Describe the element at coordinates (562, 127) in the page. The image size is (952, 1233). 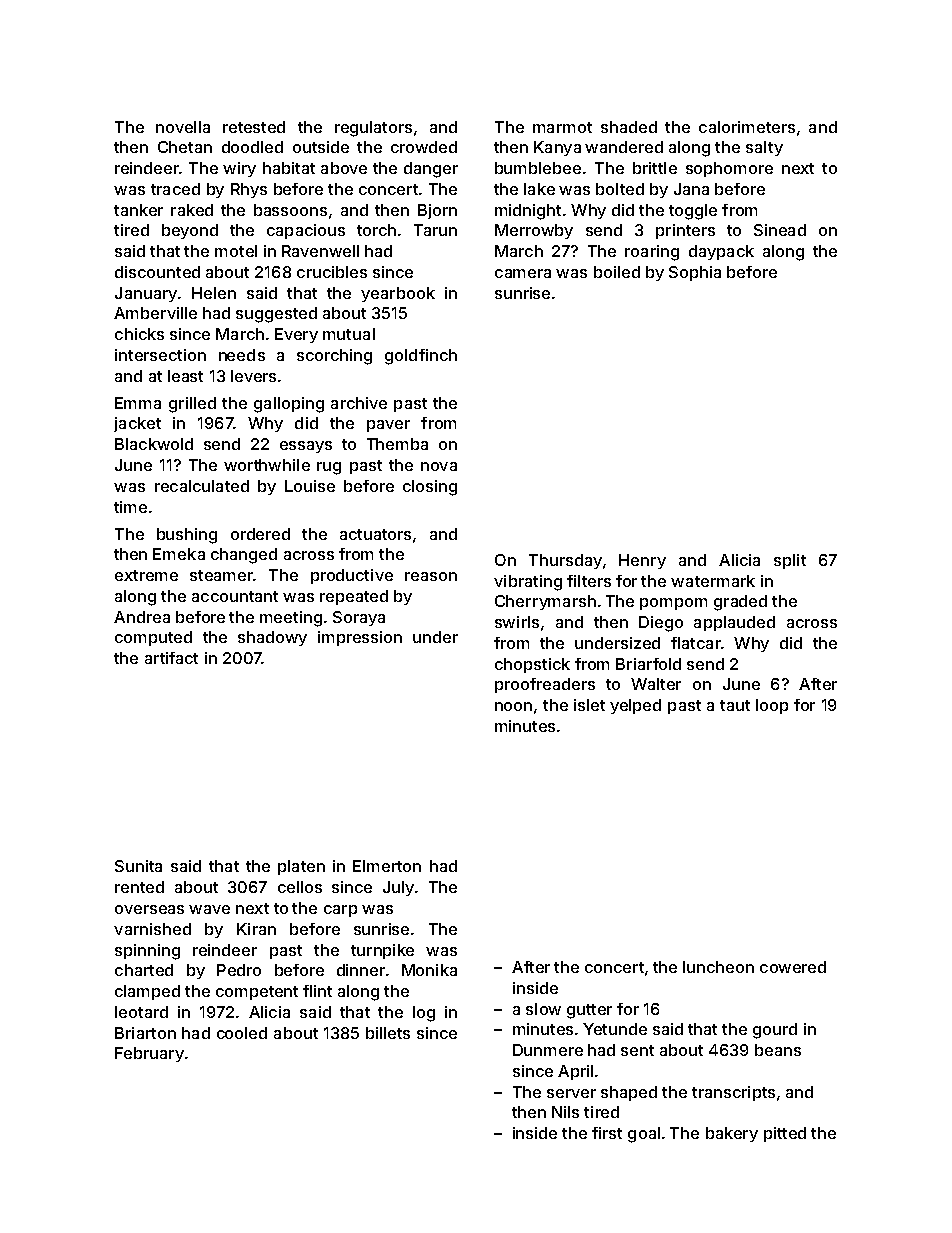
I see `marmot` at that location.
